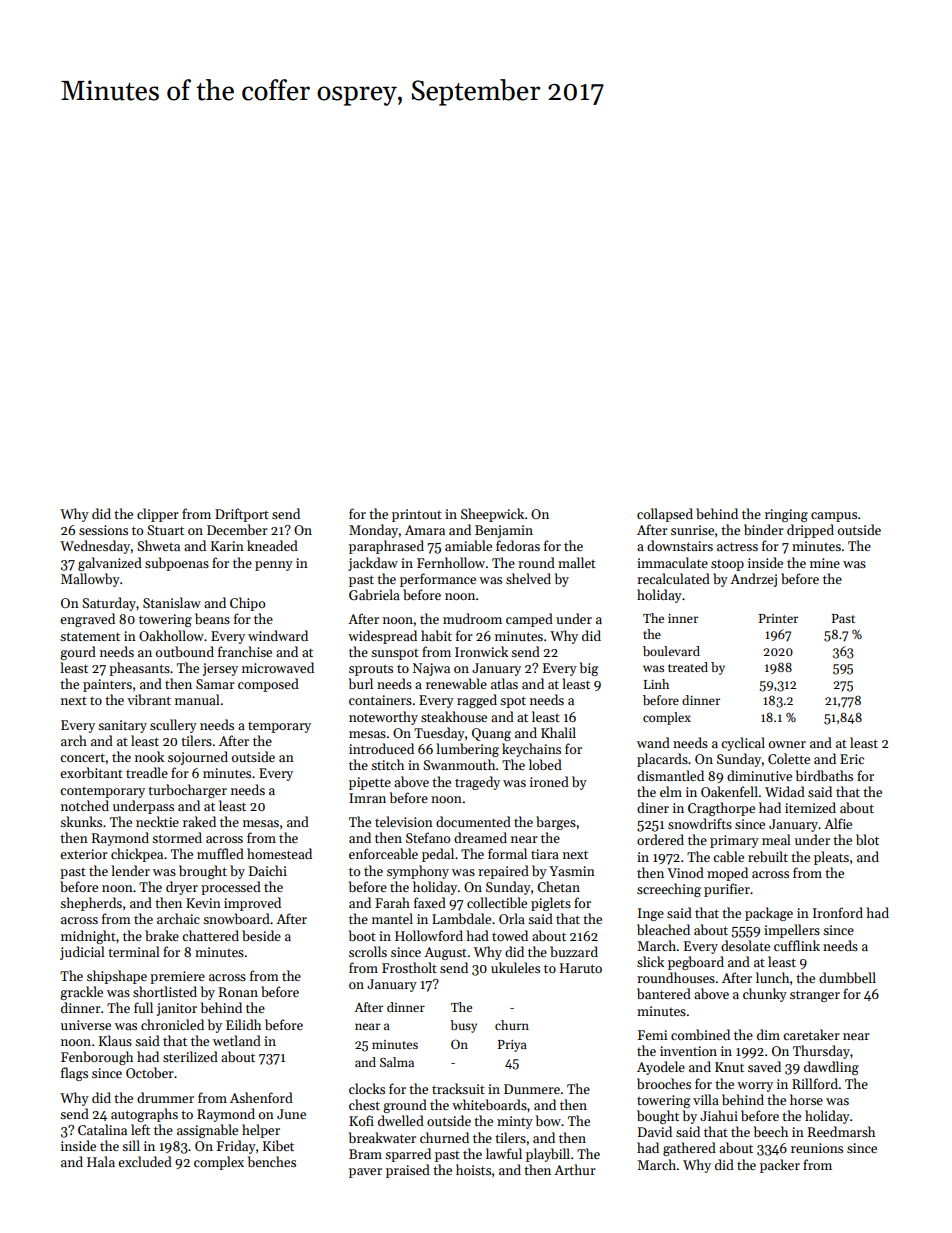 This screenshot has height=1233, width=952. Describe the element at coordinates (841, 1131) in the screenshot. I see `Reedmarsh` at that location.
